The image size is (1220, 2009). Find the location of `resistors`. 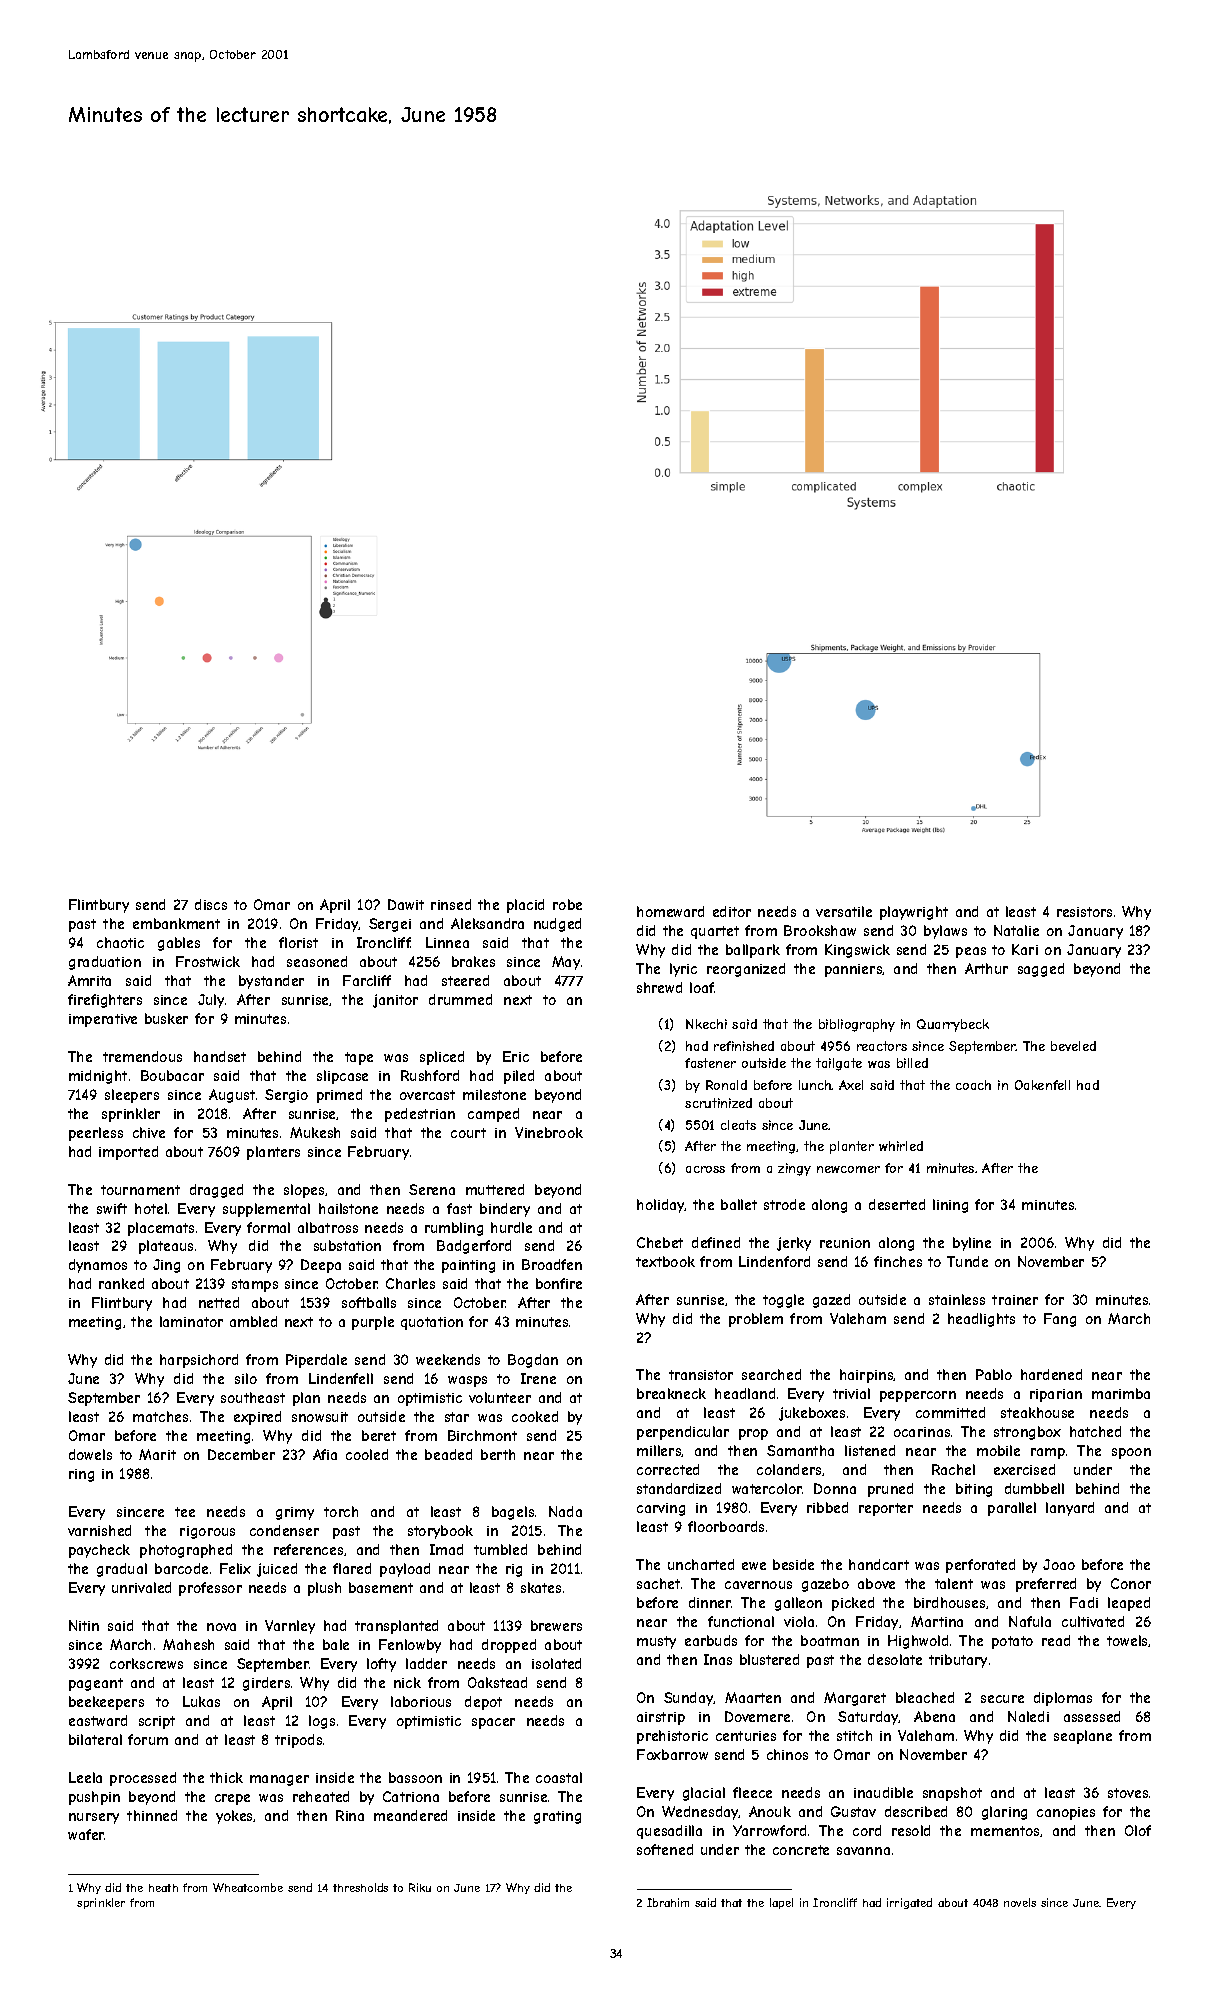

resistors is located at coordinates (1084, 912).
